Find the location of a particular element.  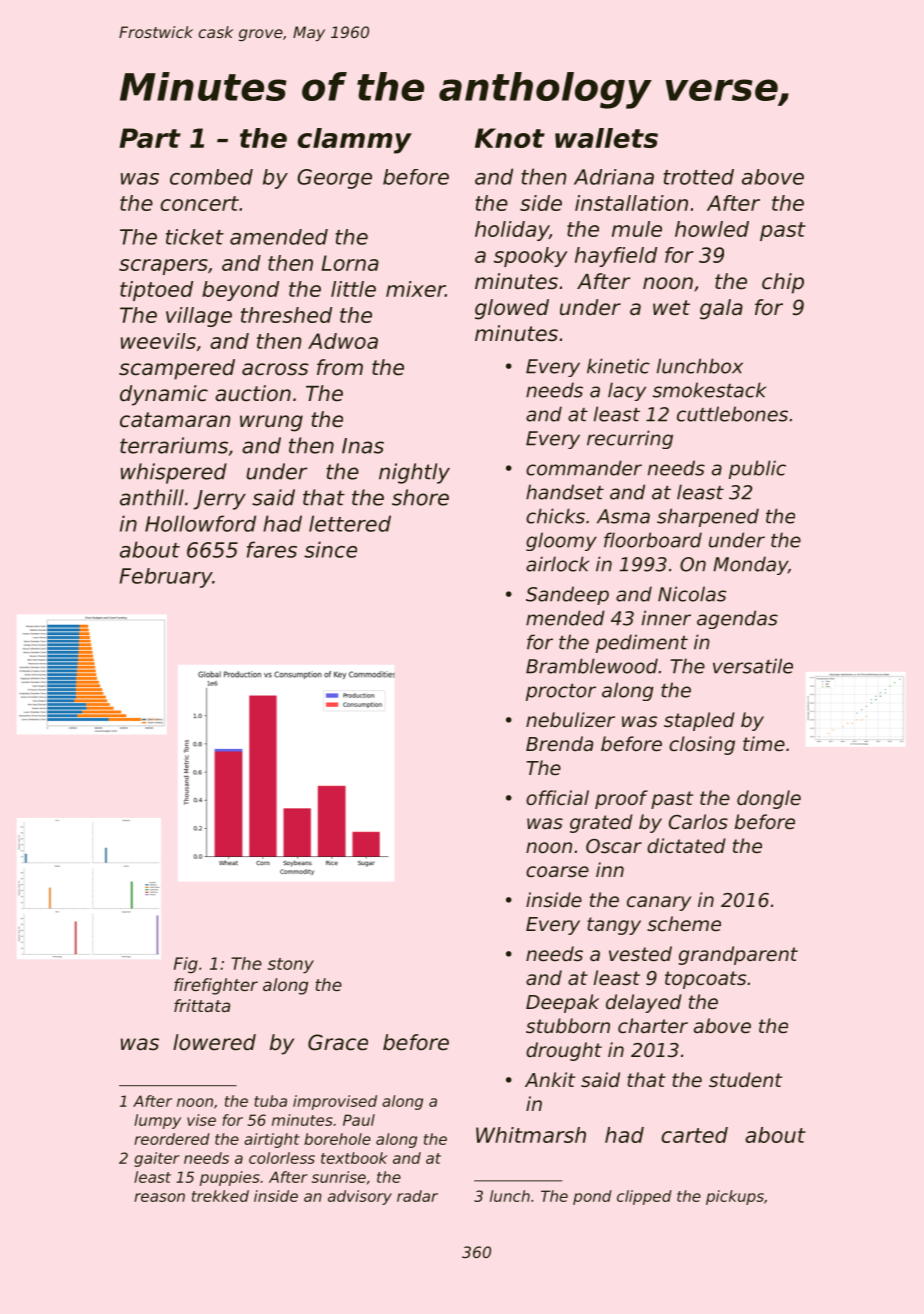

since is located at coordinates (330, 549).
